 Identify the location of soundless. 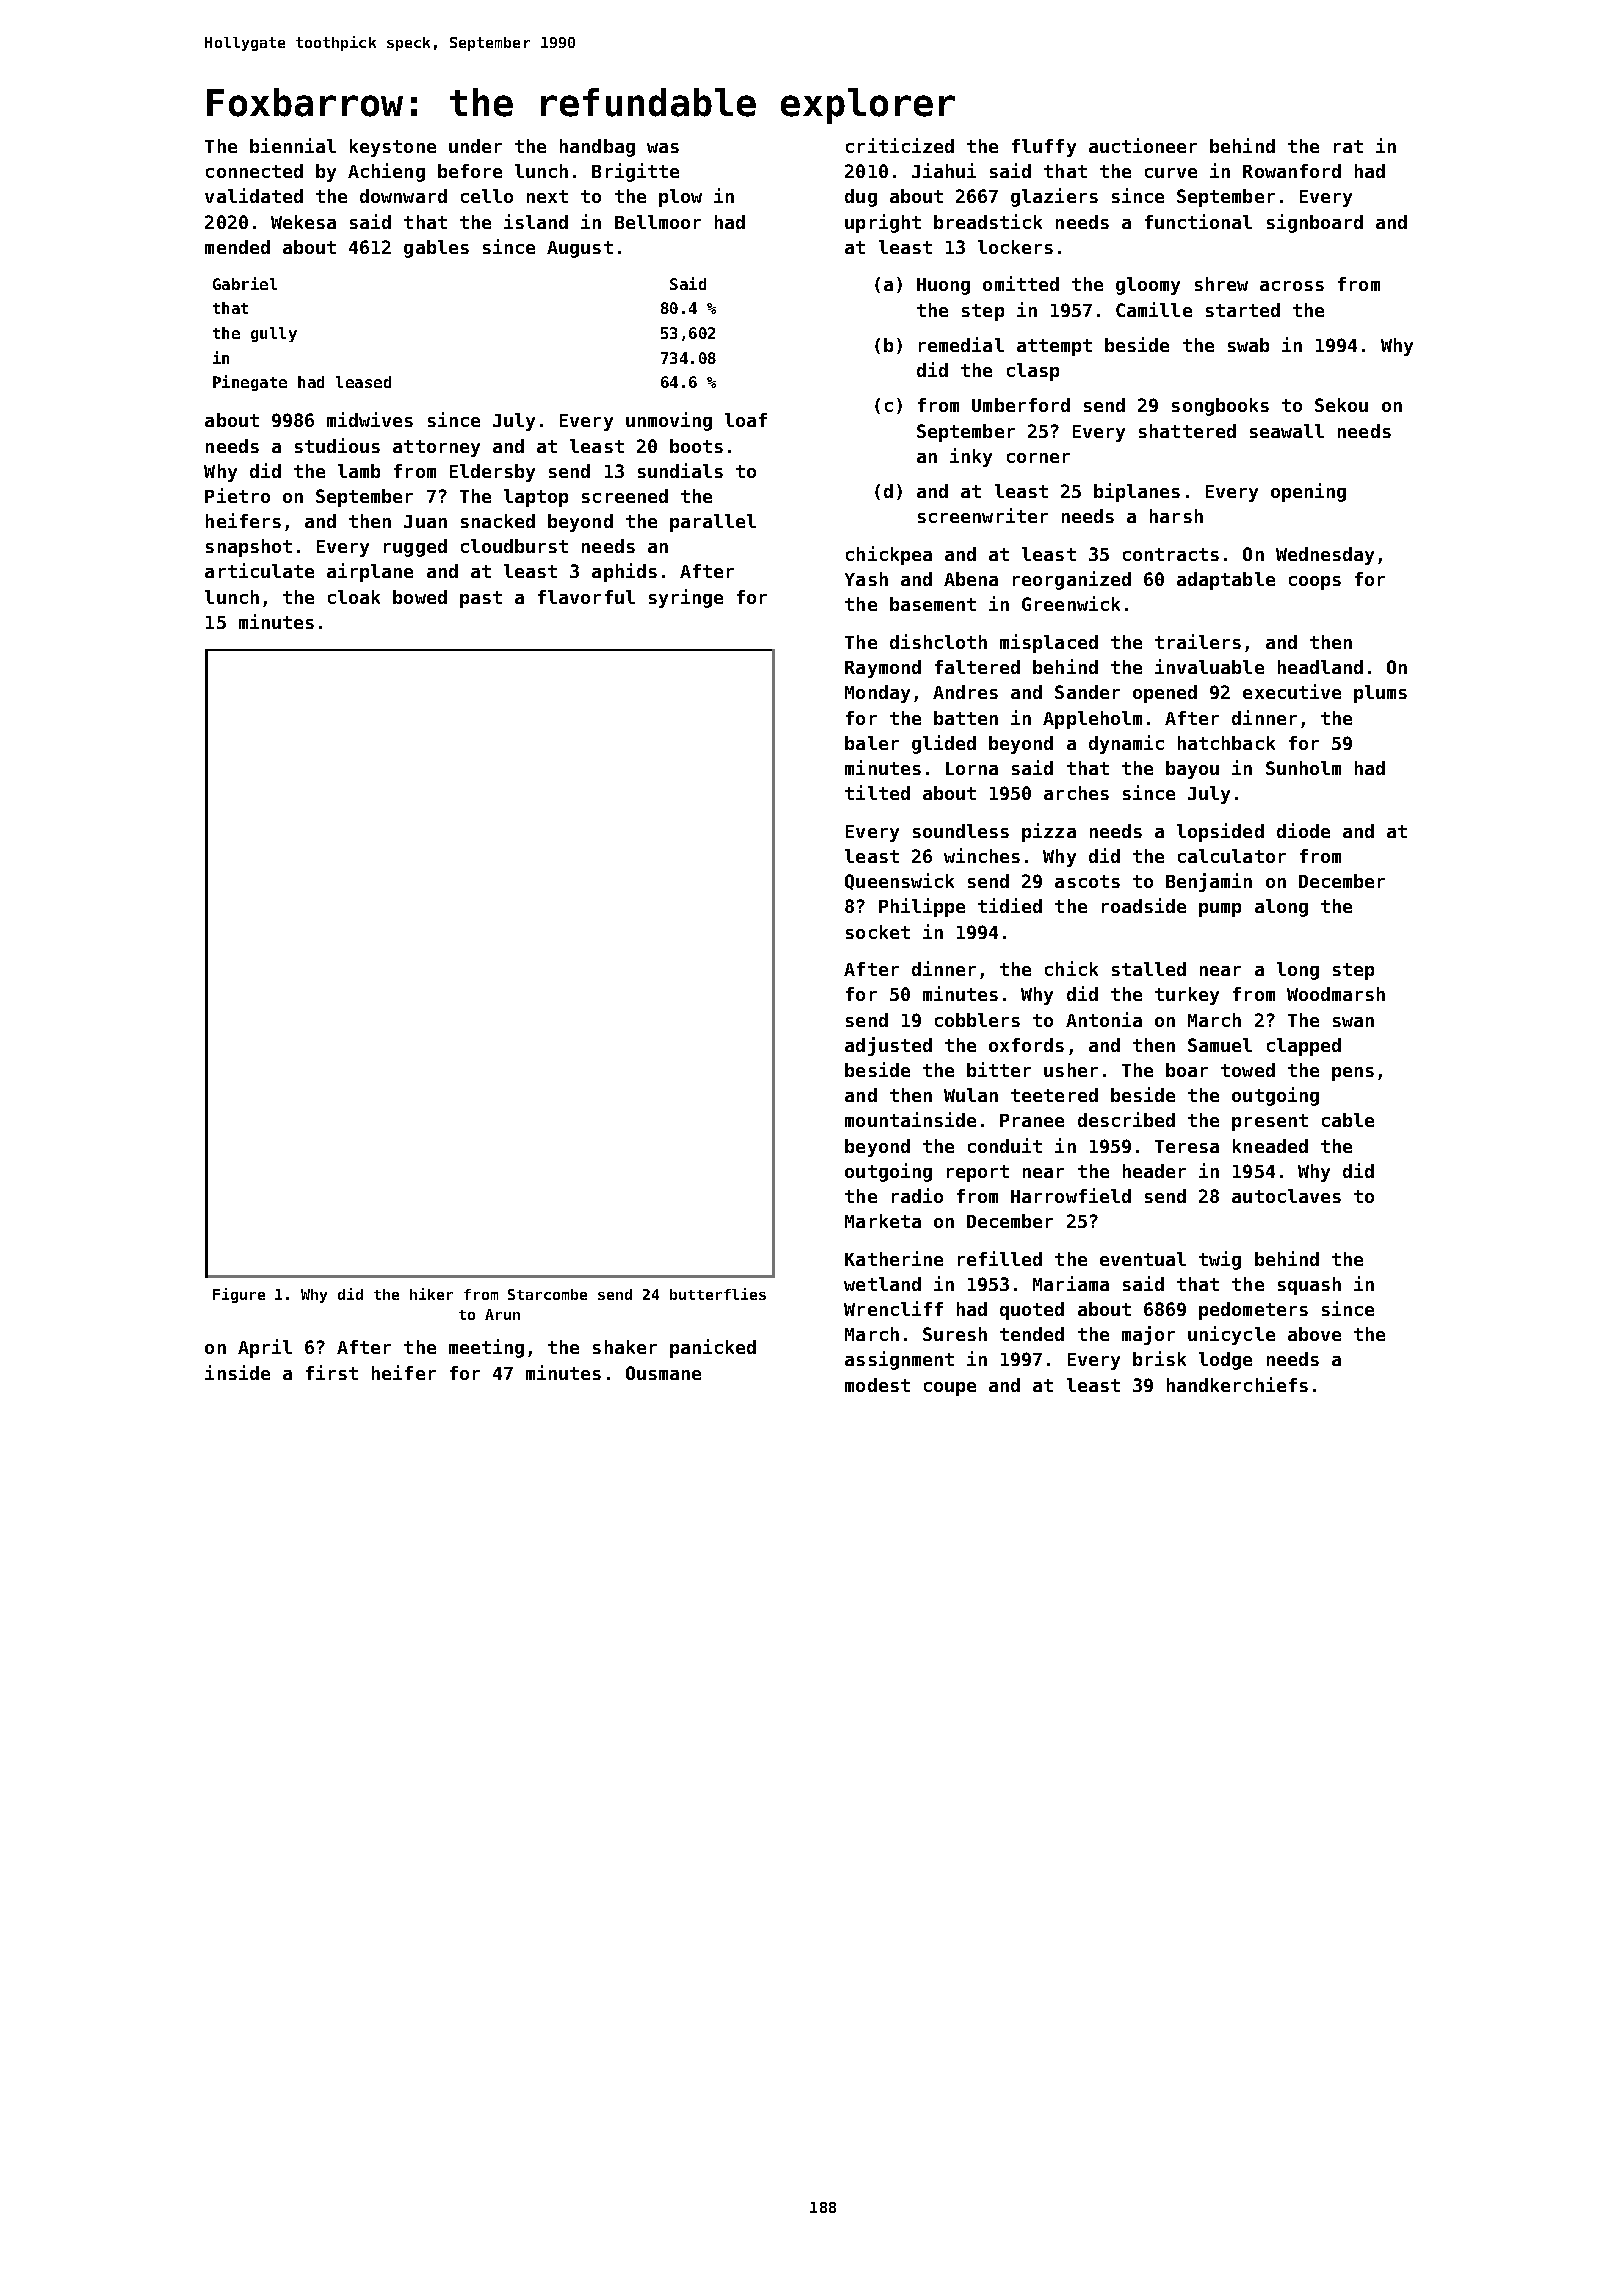
(961, 831).
